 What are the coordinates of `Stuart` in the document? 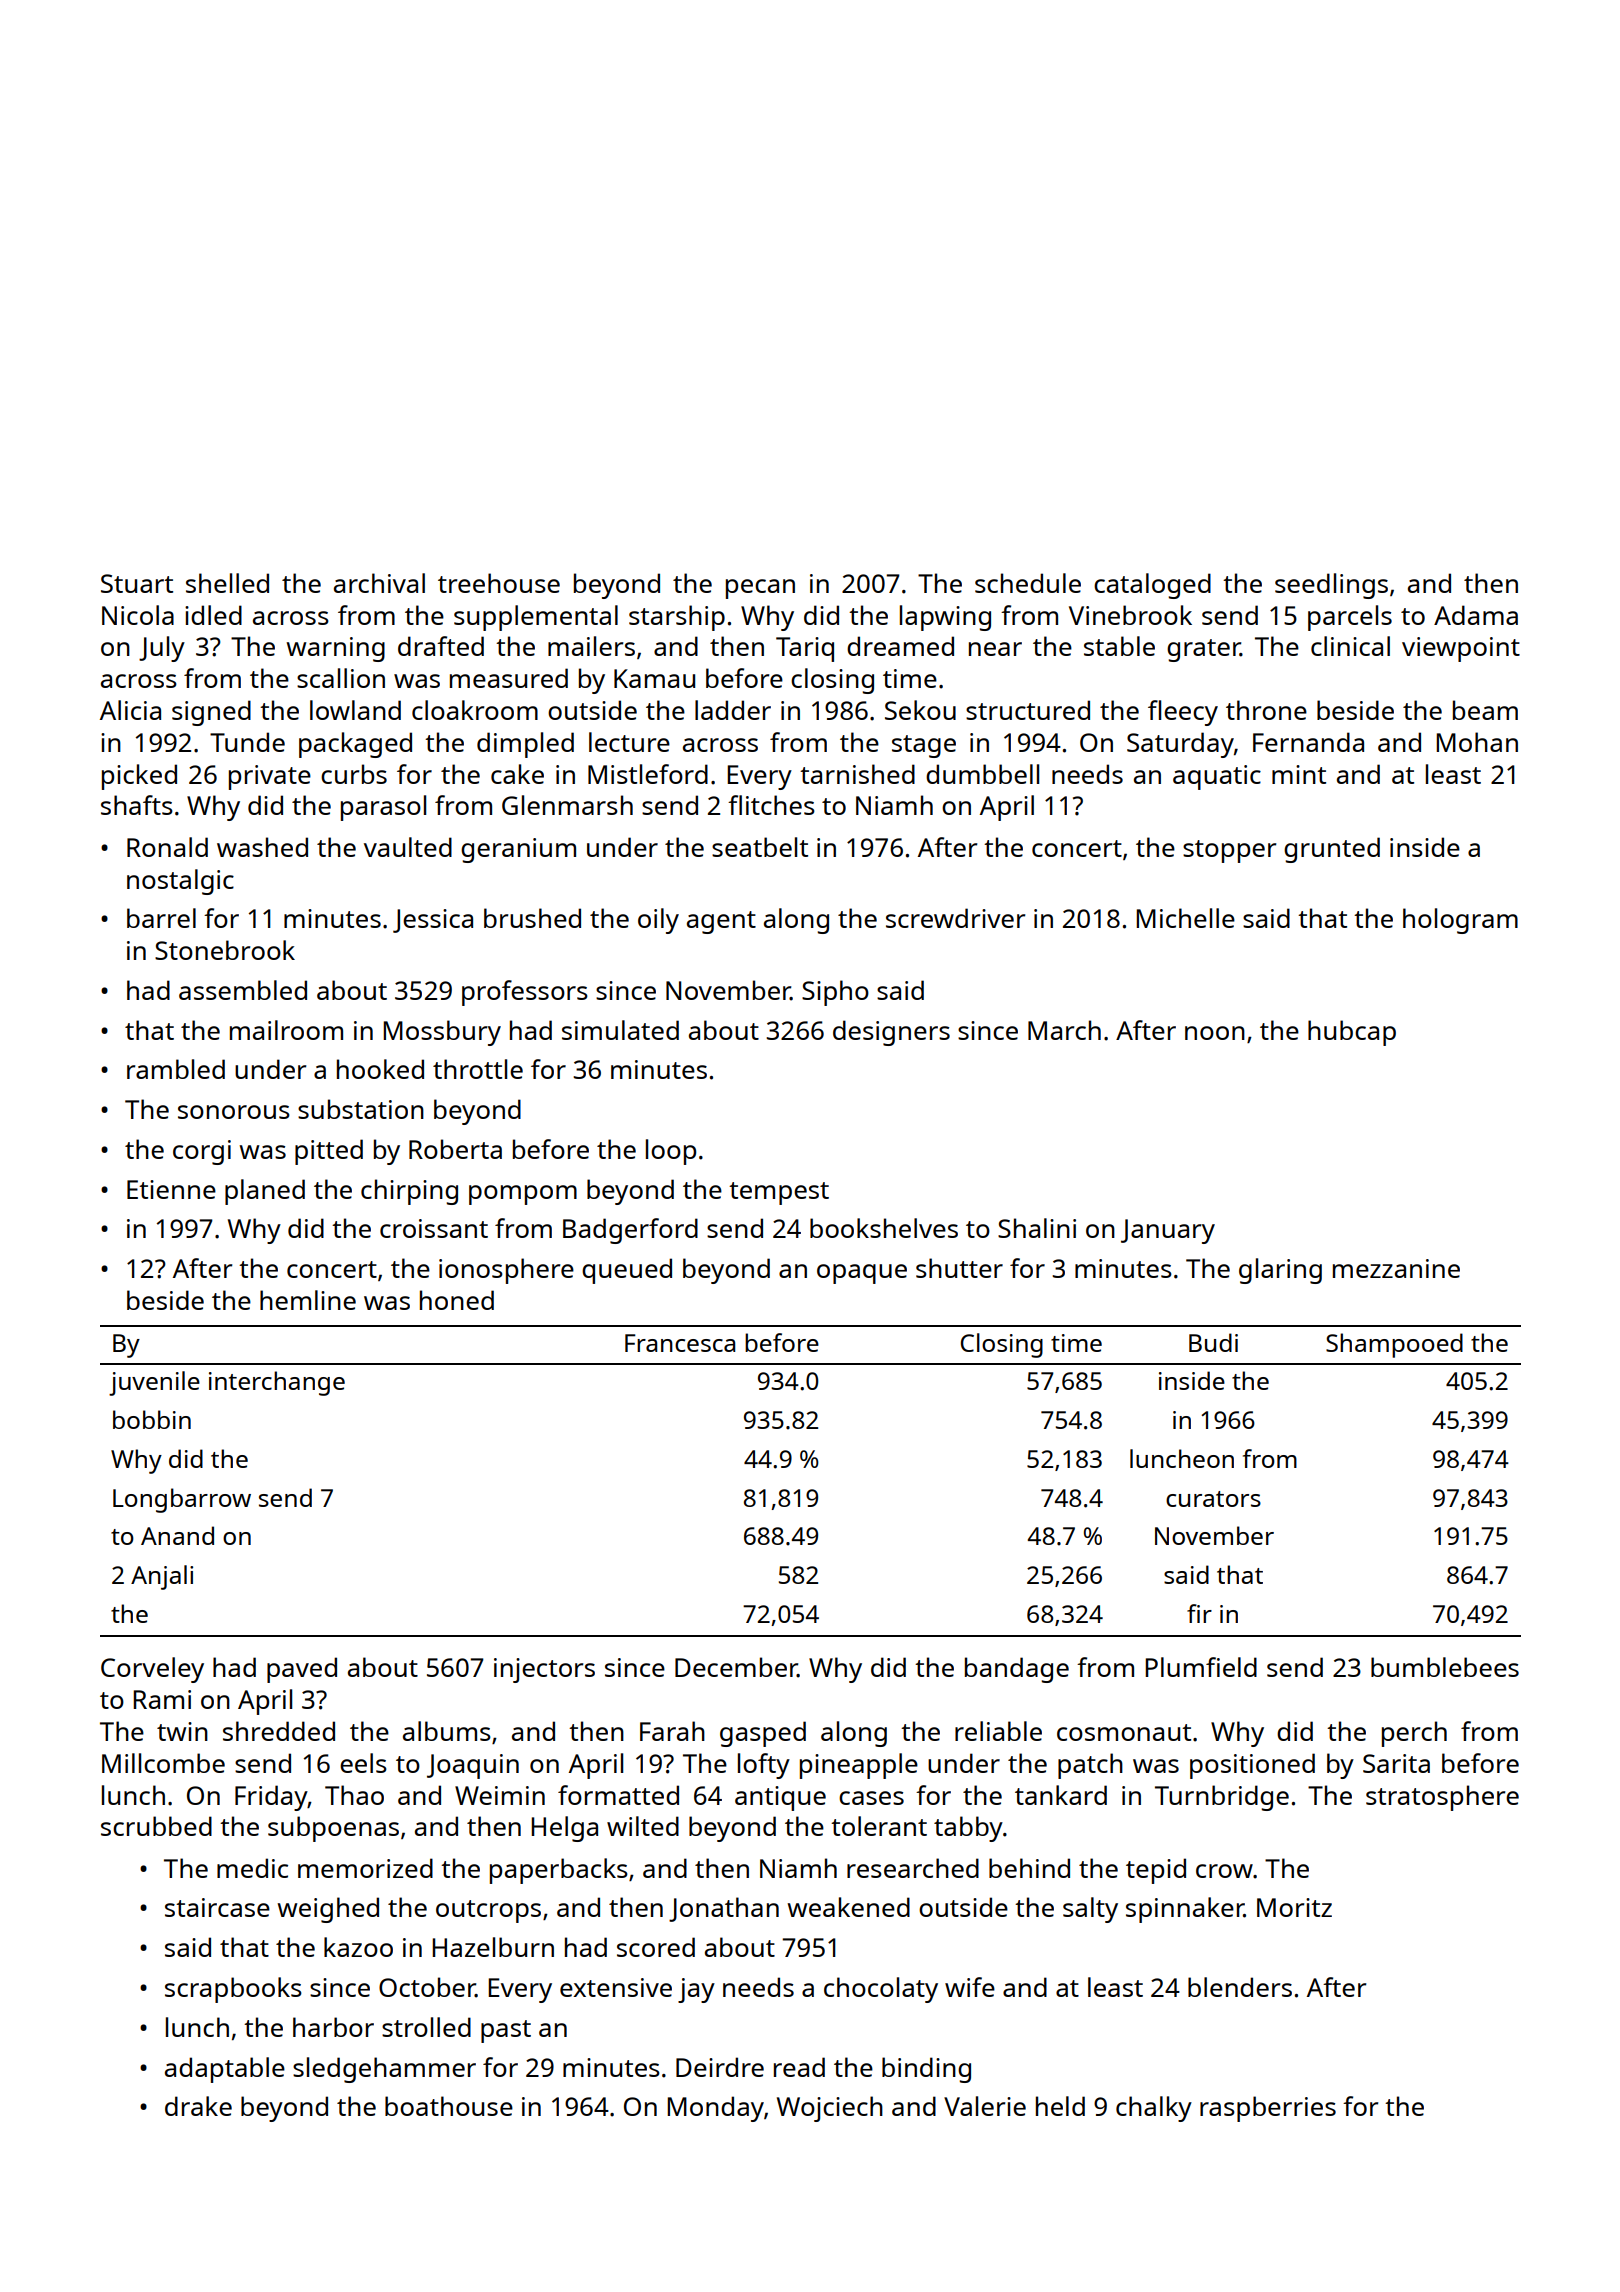 It's located at (137, 583).
